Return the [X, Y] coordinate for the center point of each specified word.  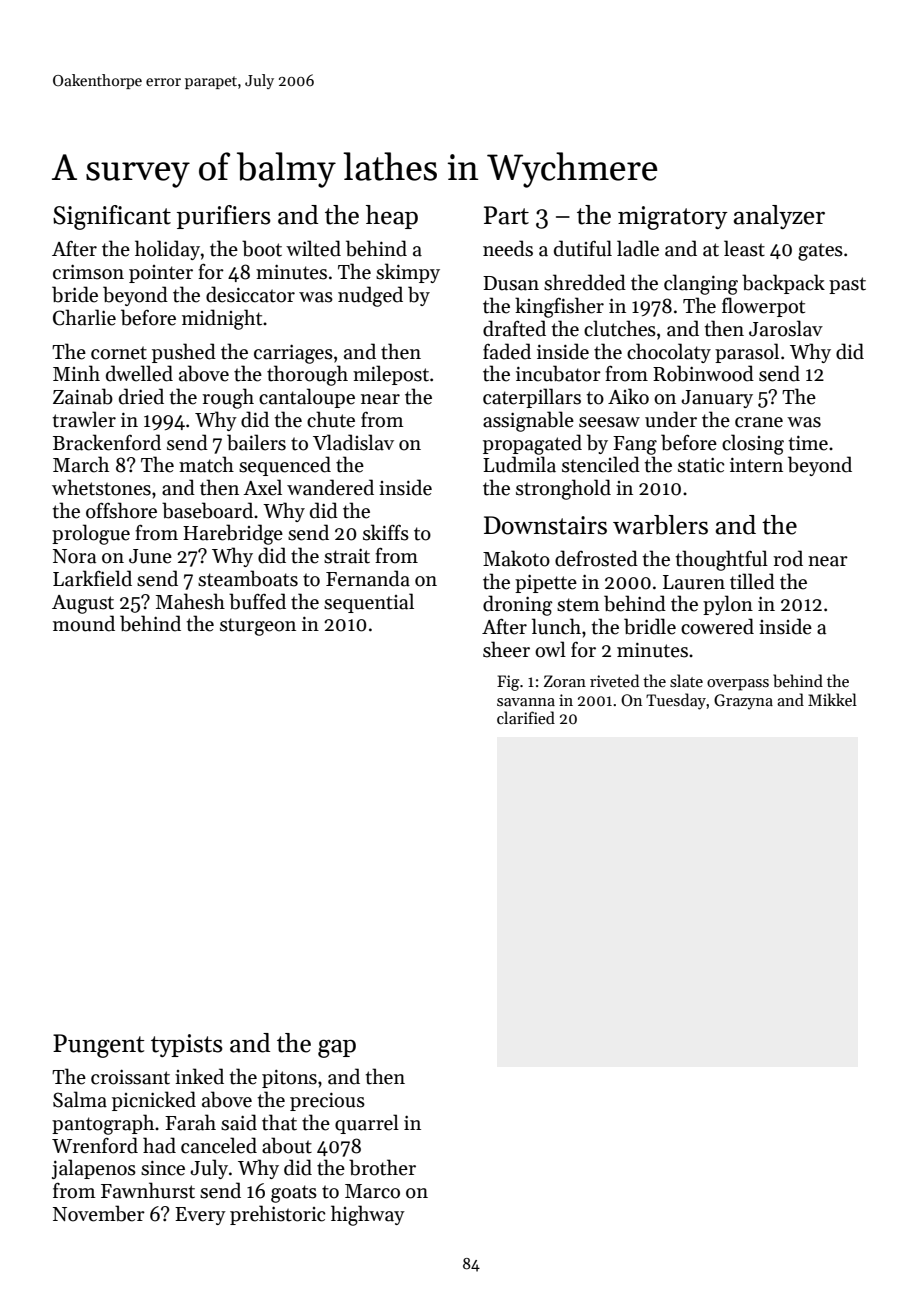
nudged [370, 296]
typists [187, 1045]
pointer [161, 274]
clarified [526, 717]
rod [788, 558]
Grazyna [743, 702]
